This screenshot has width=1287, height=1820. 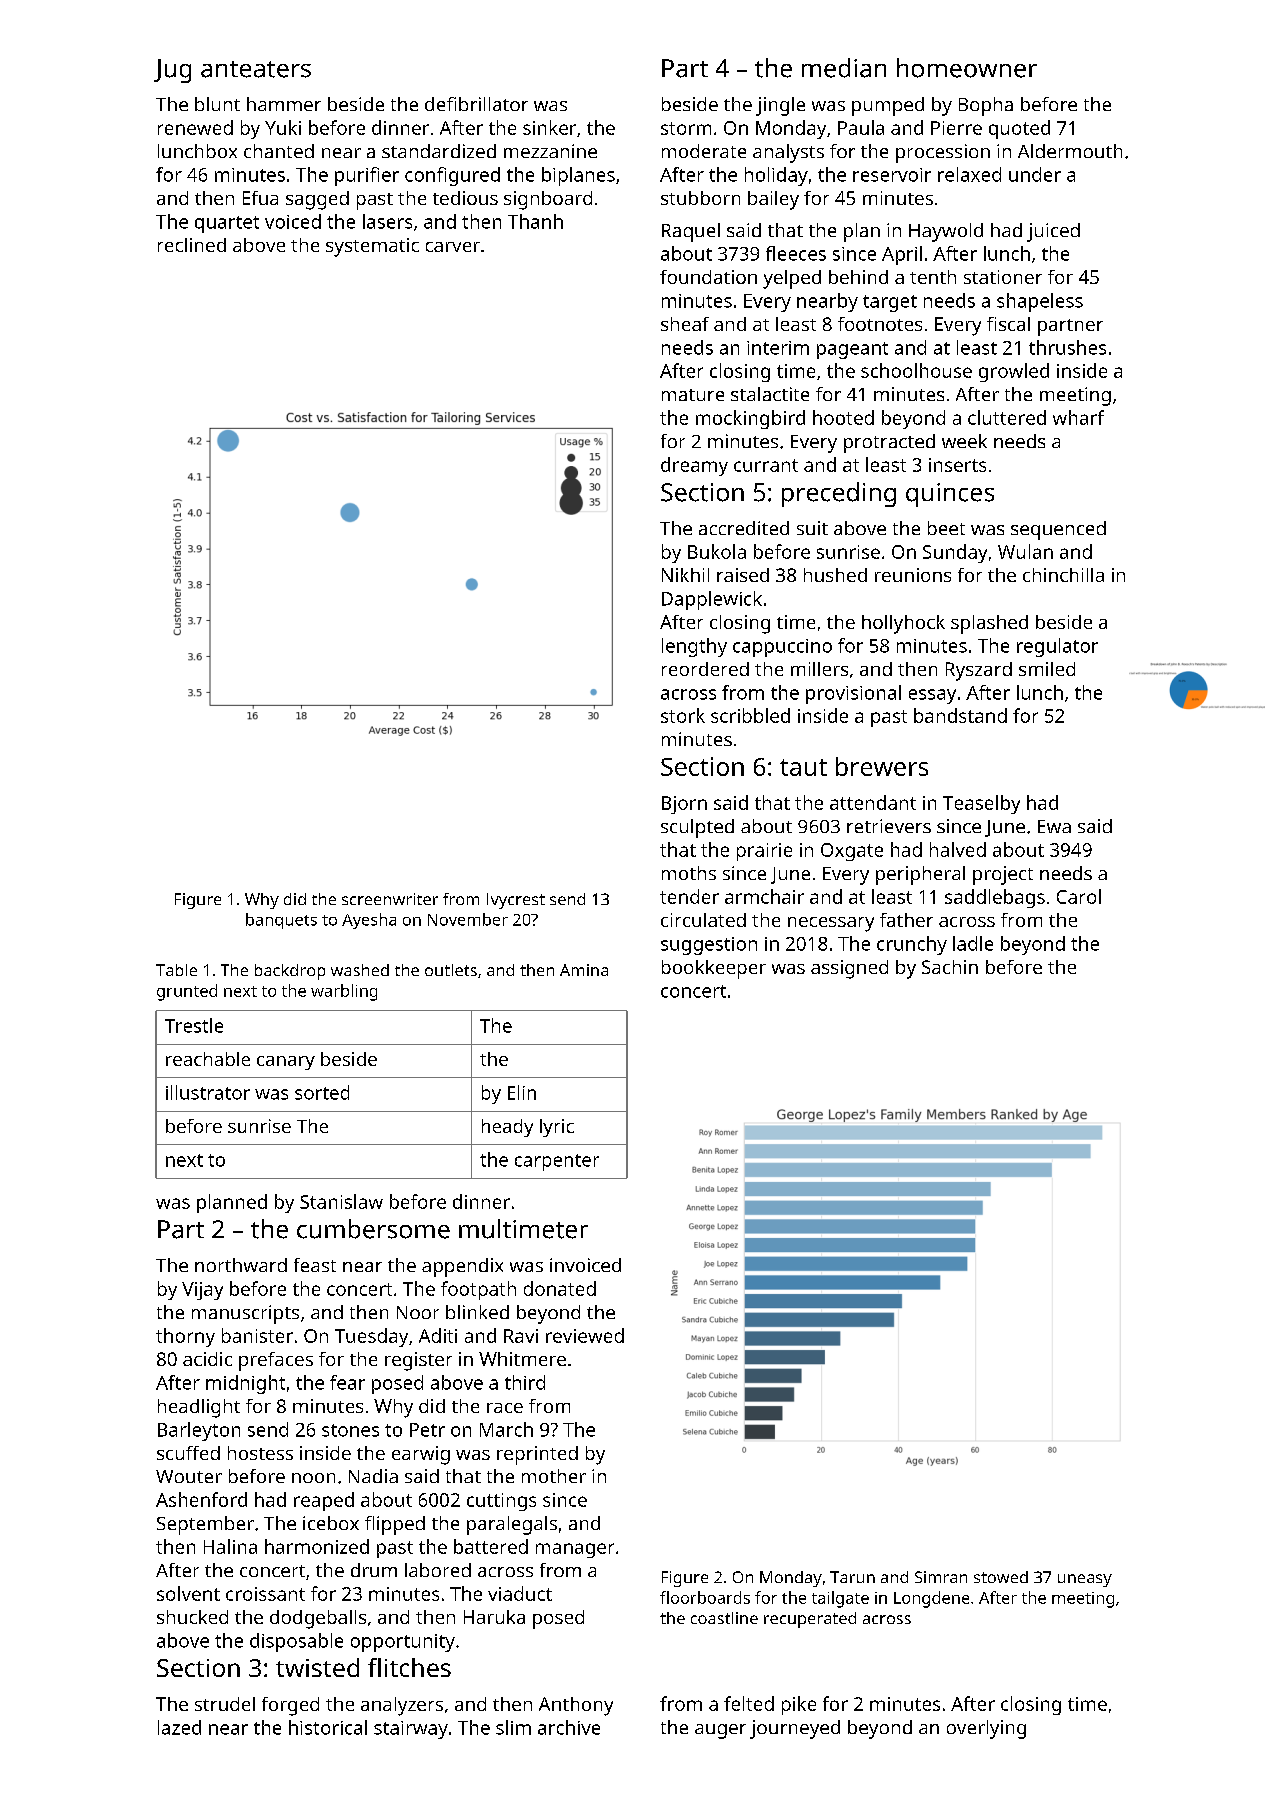 I want to click on interim, so click(x=778, y=348).
